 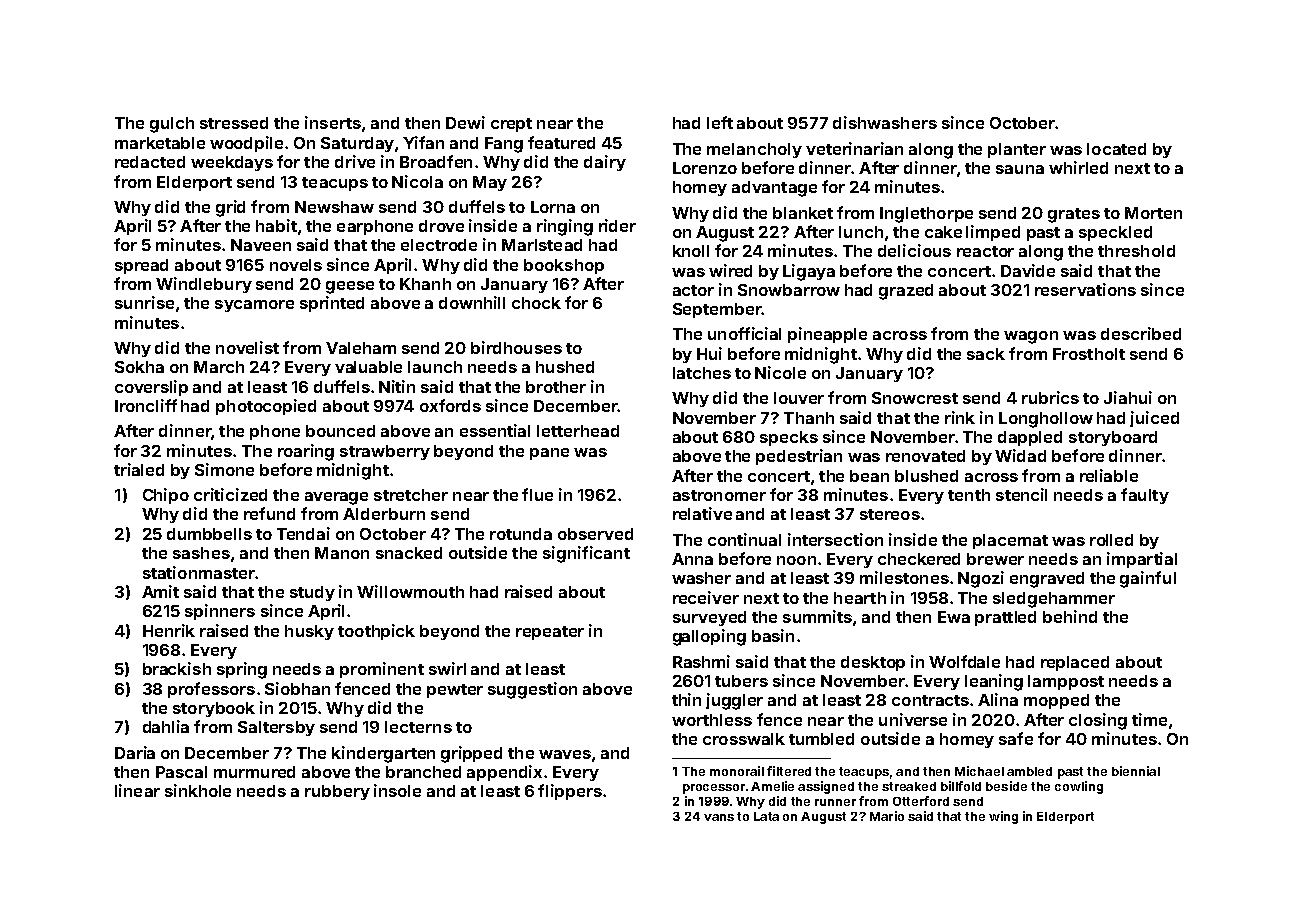 What do you see at coordinates (230, 208) in the image?
I see `grid` at bounding box center [230, 208].
